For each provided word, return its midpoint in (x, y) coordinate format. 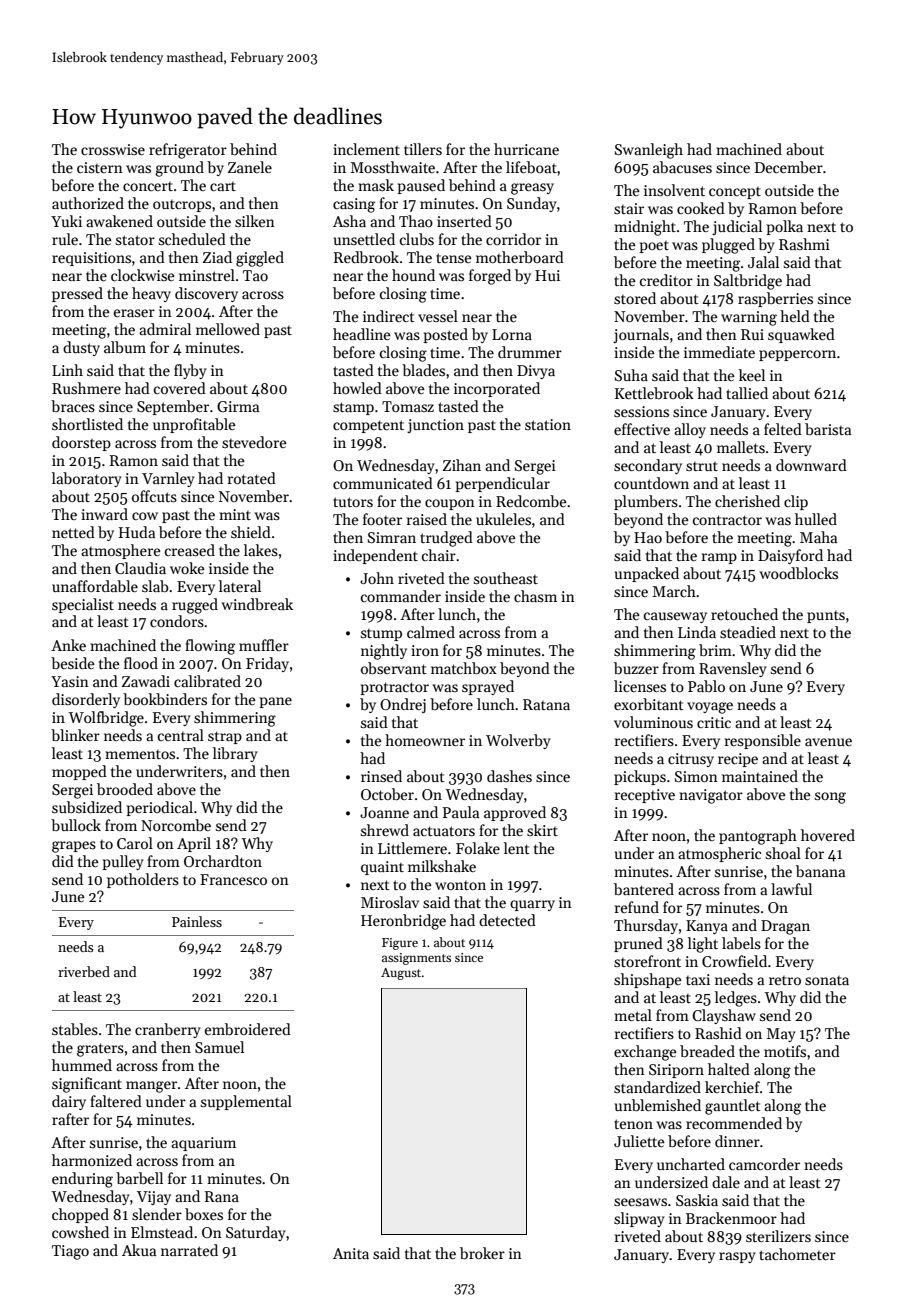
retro (785, 980)
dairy (69, 1102)
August (401, 974)
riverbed (84, 971)
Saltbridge (748, 282)
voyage (710, 708)
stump (381, 635)
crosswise (113, 149)
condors (177, 621)
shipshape (648, 980)
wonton (460, 885)
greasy (532, 189)
